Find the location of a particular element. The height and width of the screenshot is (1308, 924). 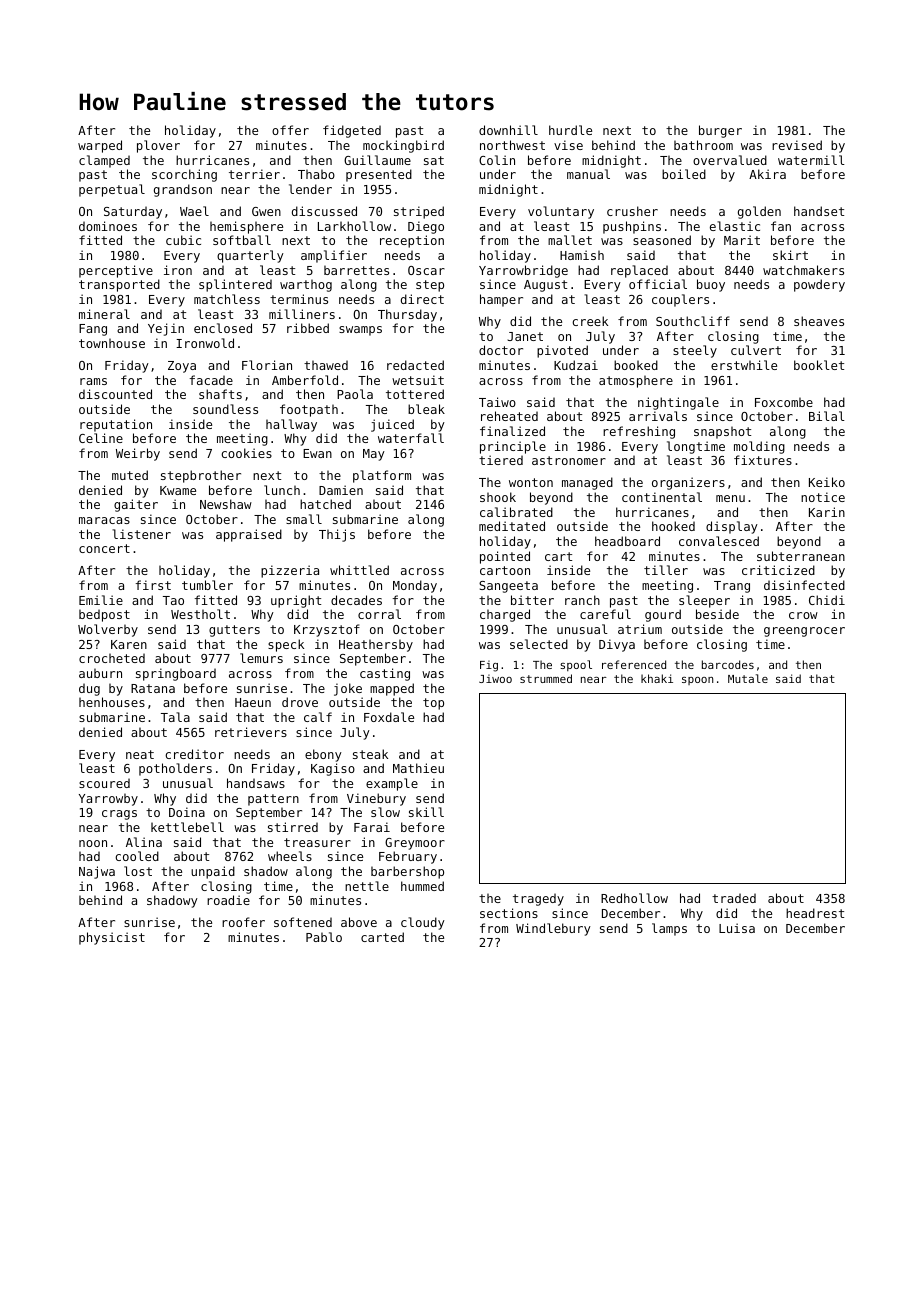

Mutale is located at coordinates (748, 678).
